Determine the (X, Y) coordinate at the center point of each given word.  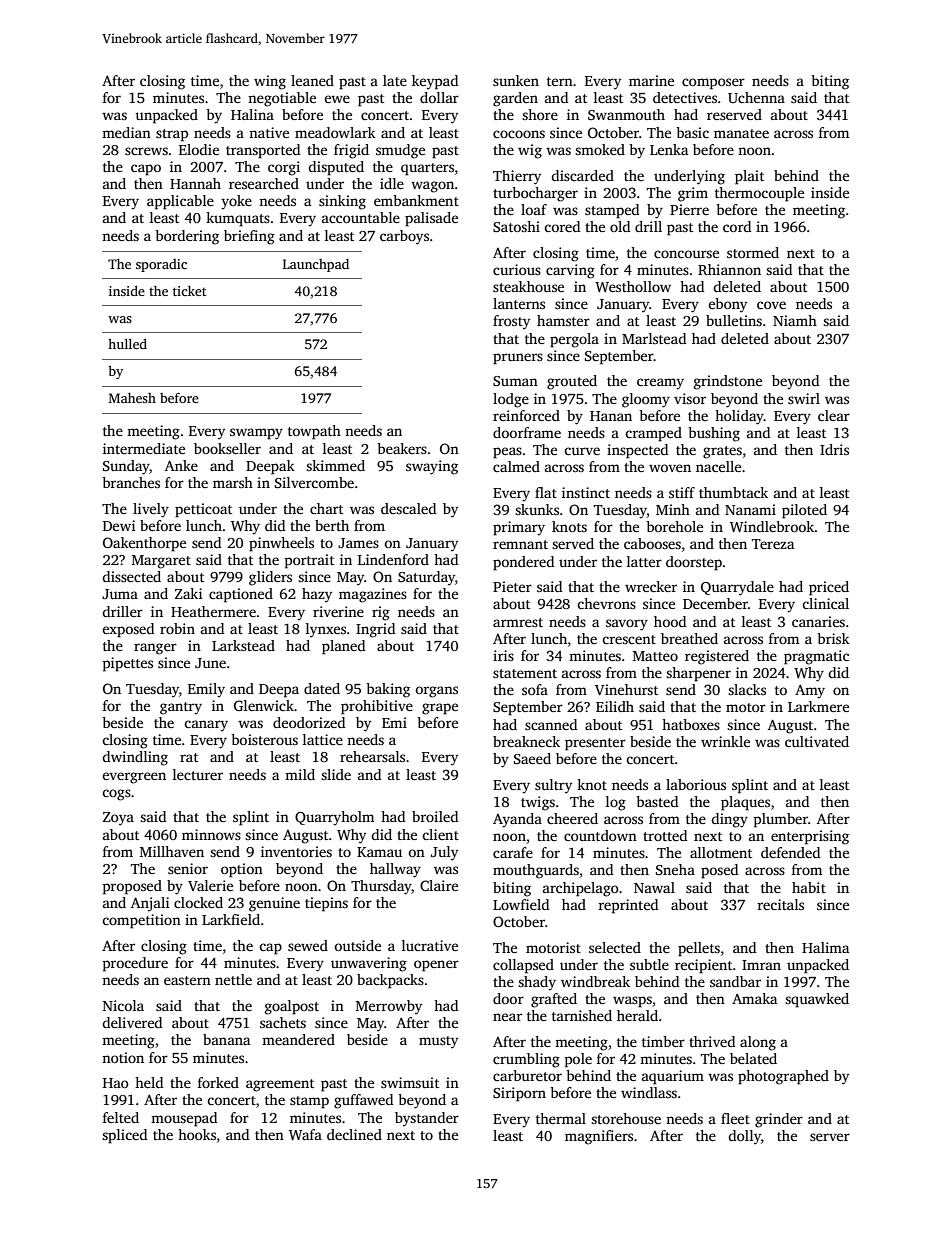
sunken (516, 80)
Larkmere (818, 706)
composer (713, 84)
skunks (537, 509)
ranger (155, 649)
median (126, 132)
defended (790, 852)
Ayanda (517, 820)
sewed (308, 945)
